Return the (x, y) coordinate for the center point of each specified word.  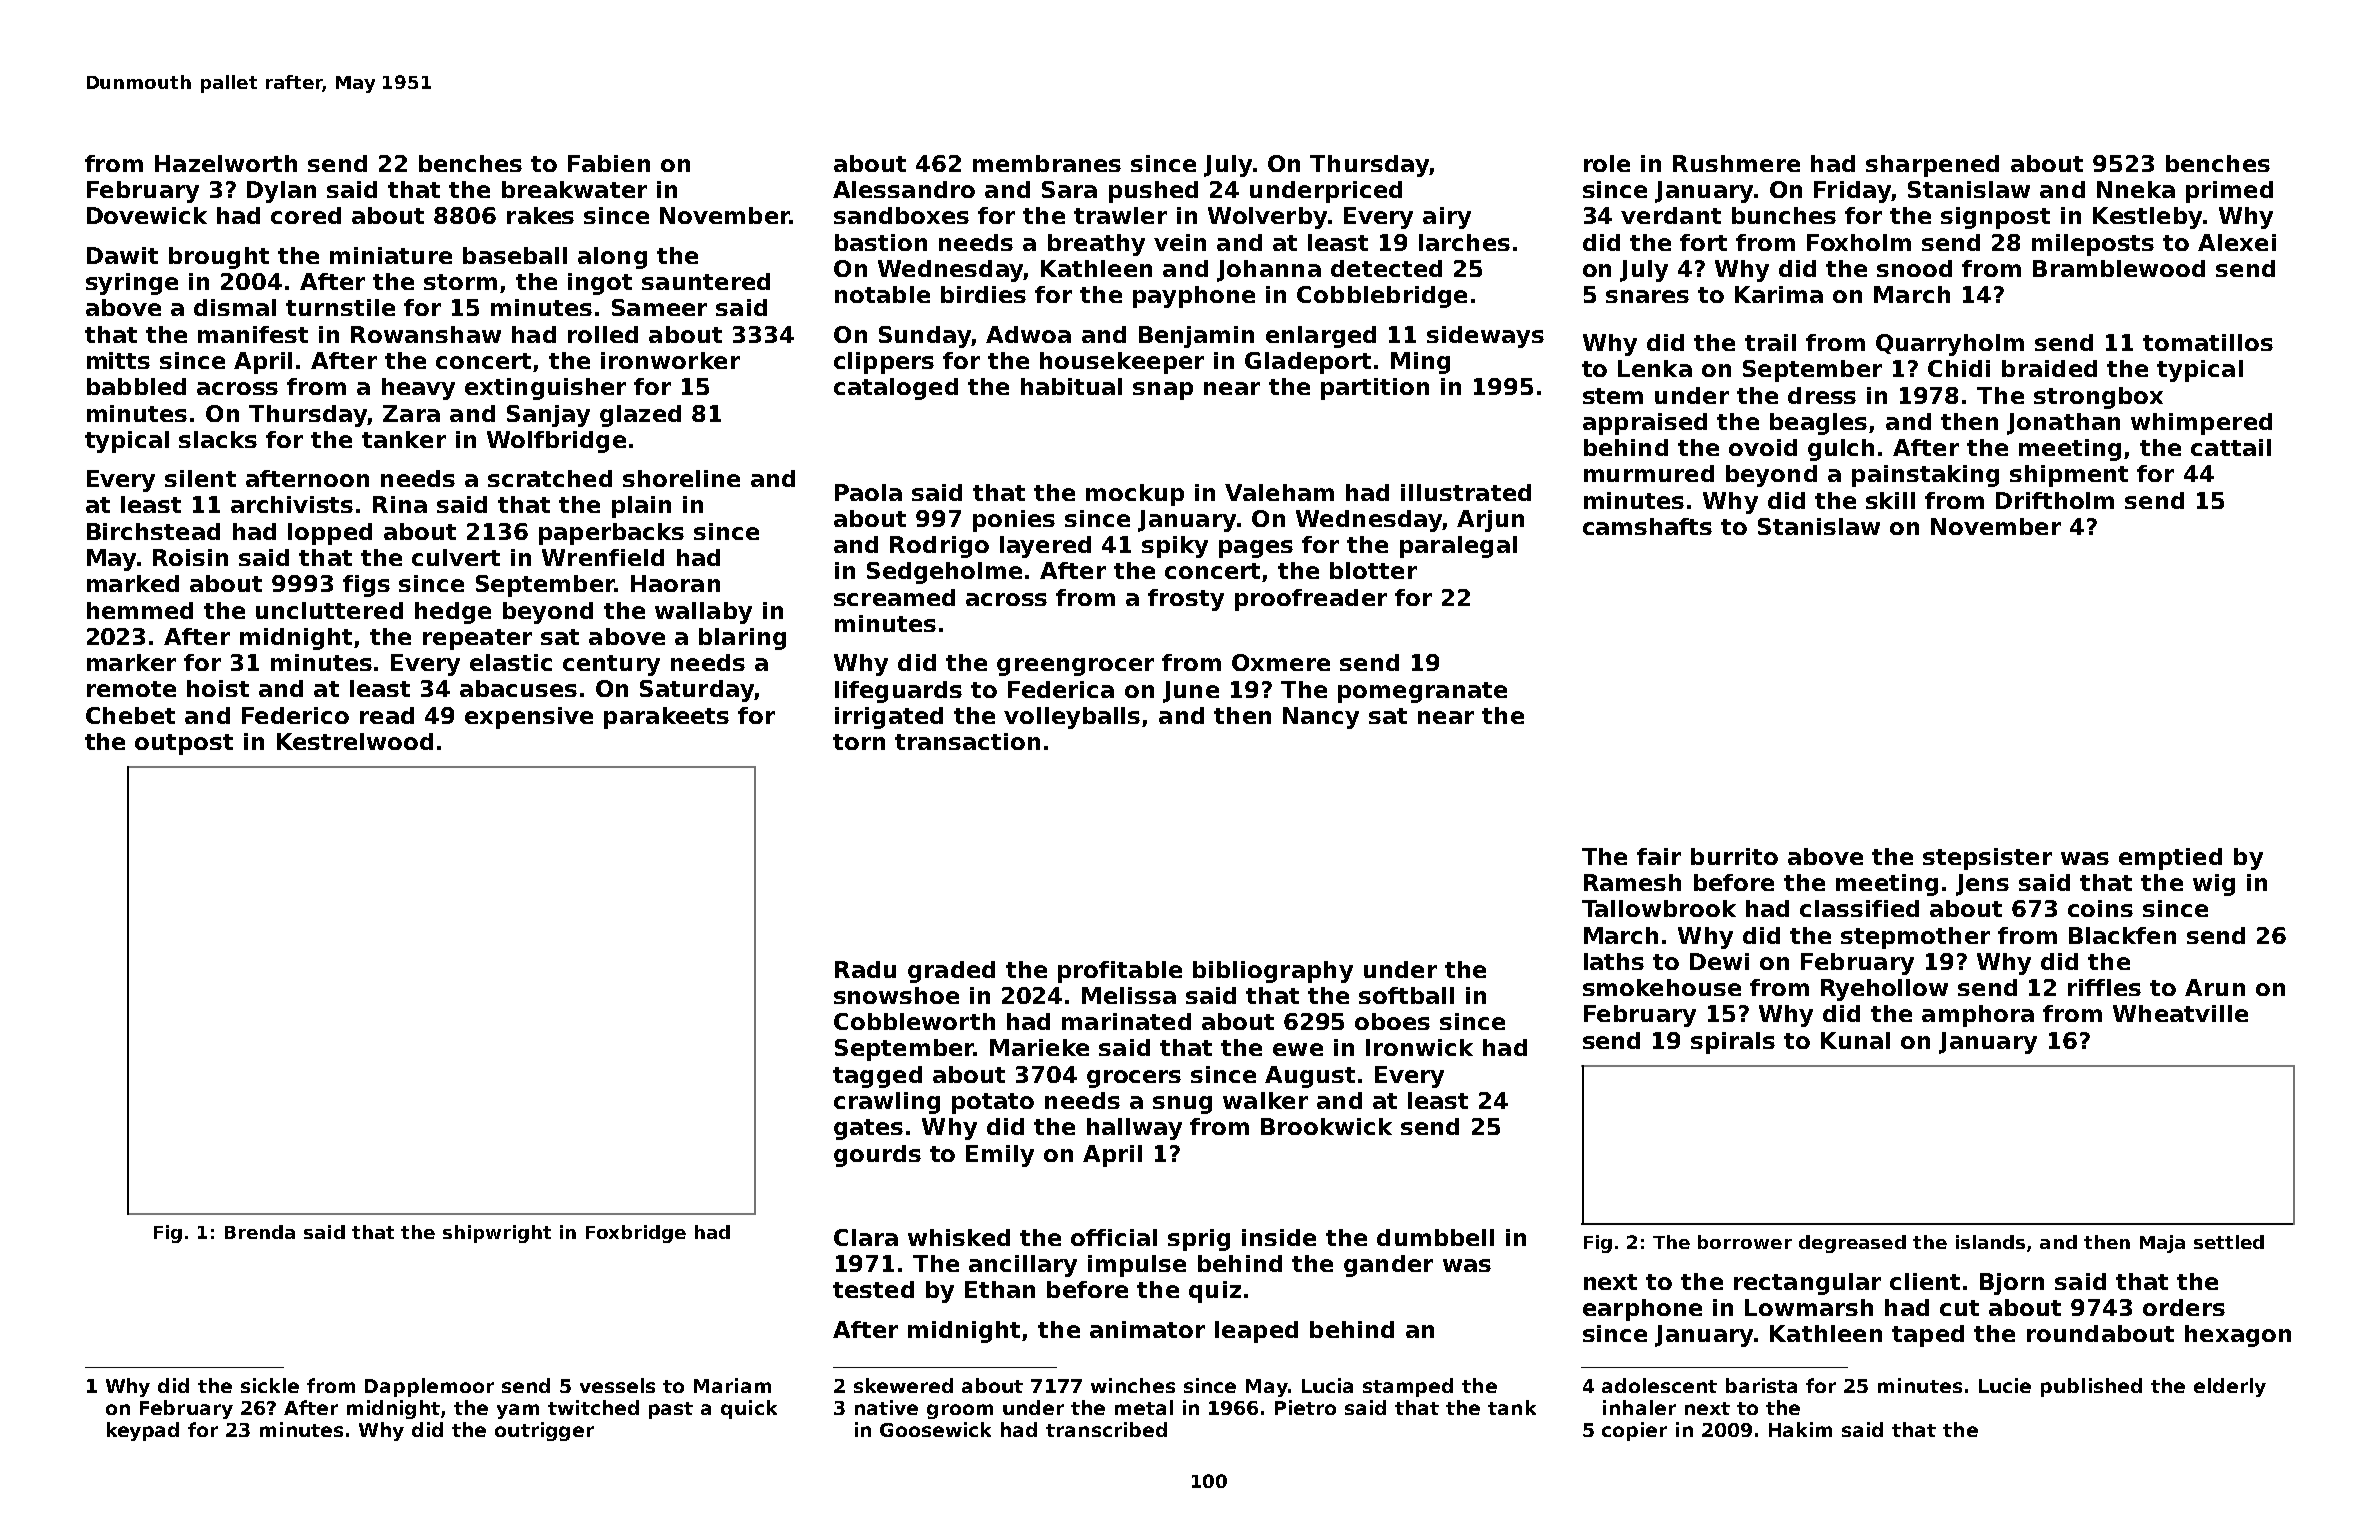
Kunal (1855, 1040)
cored (306, 215)
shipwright (497, 1234)
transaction (967, 741)
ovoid (1763, 447)
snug (1182, 1105)
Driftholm (2055, 500)
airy (1447, 218)
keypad (143, 1431)
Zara (411, 413)
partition (1375, 389)
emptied (2170, 859)
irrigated (889, 718)
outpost (184, 744)
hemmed (140, 610)
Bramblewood (2119, 268)
